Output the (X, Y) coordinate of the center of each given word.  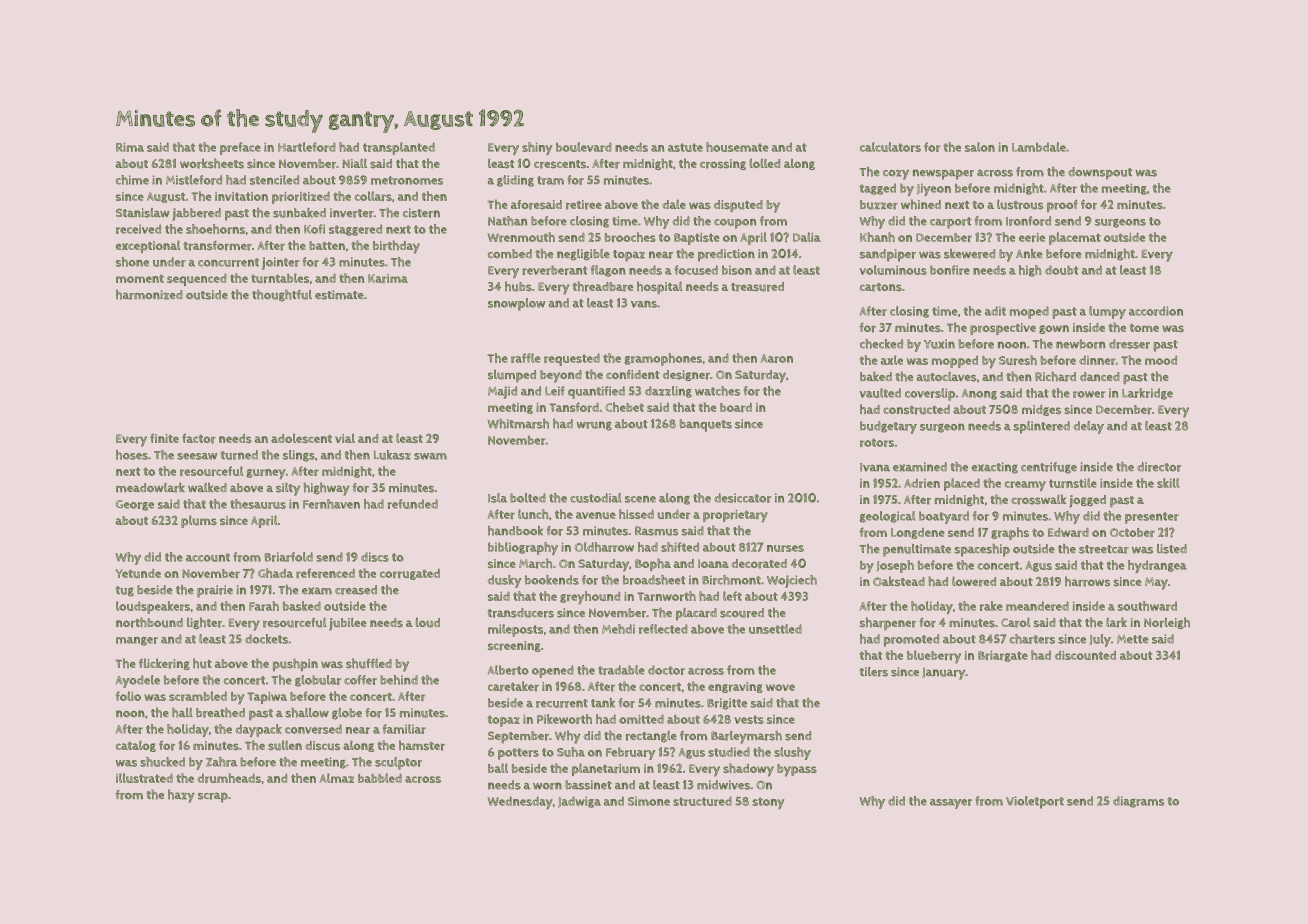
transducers (521, 613)
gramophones (663, 359)
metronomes (407, 180)
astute (685, 147)
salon (980, 147)
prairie (215, 591)
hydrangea (1157, 566)
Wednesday (520, 802)
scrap (213, 797)
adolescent (301, 438)
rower (1089, 394)
